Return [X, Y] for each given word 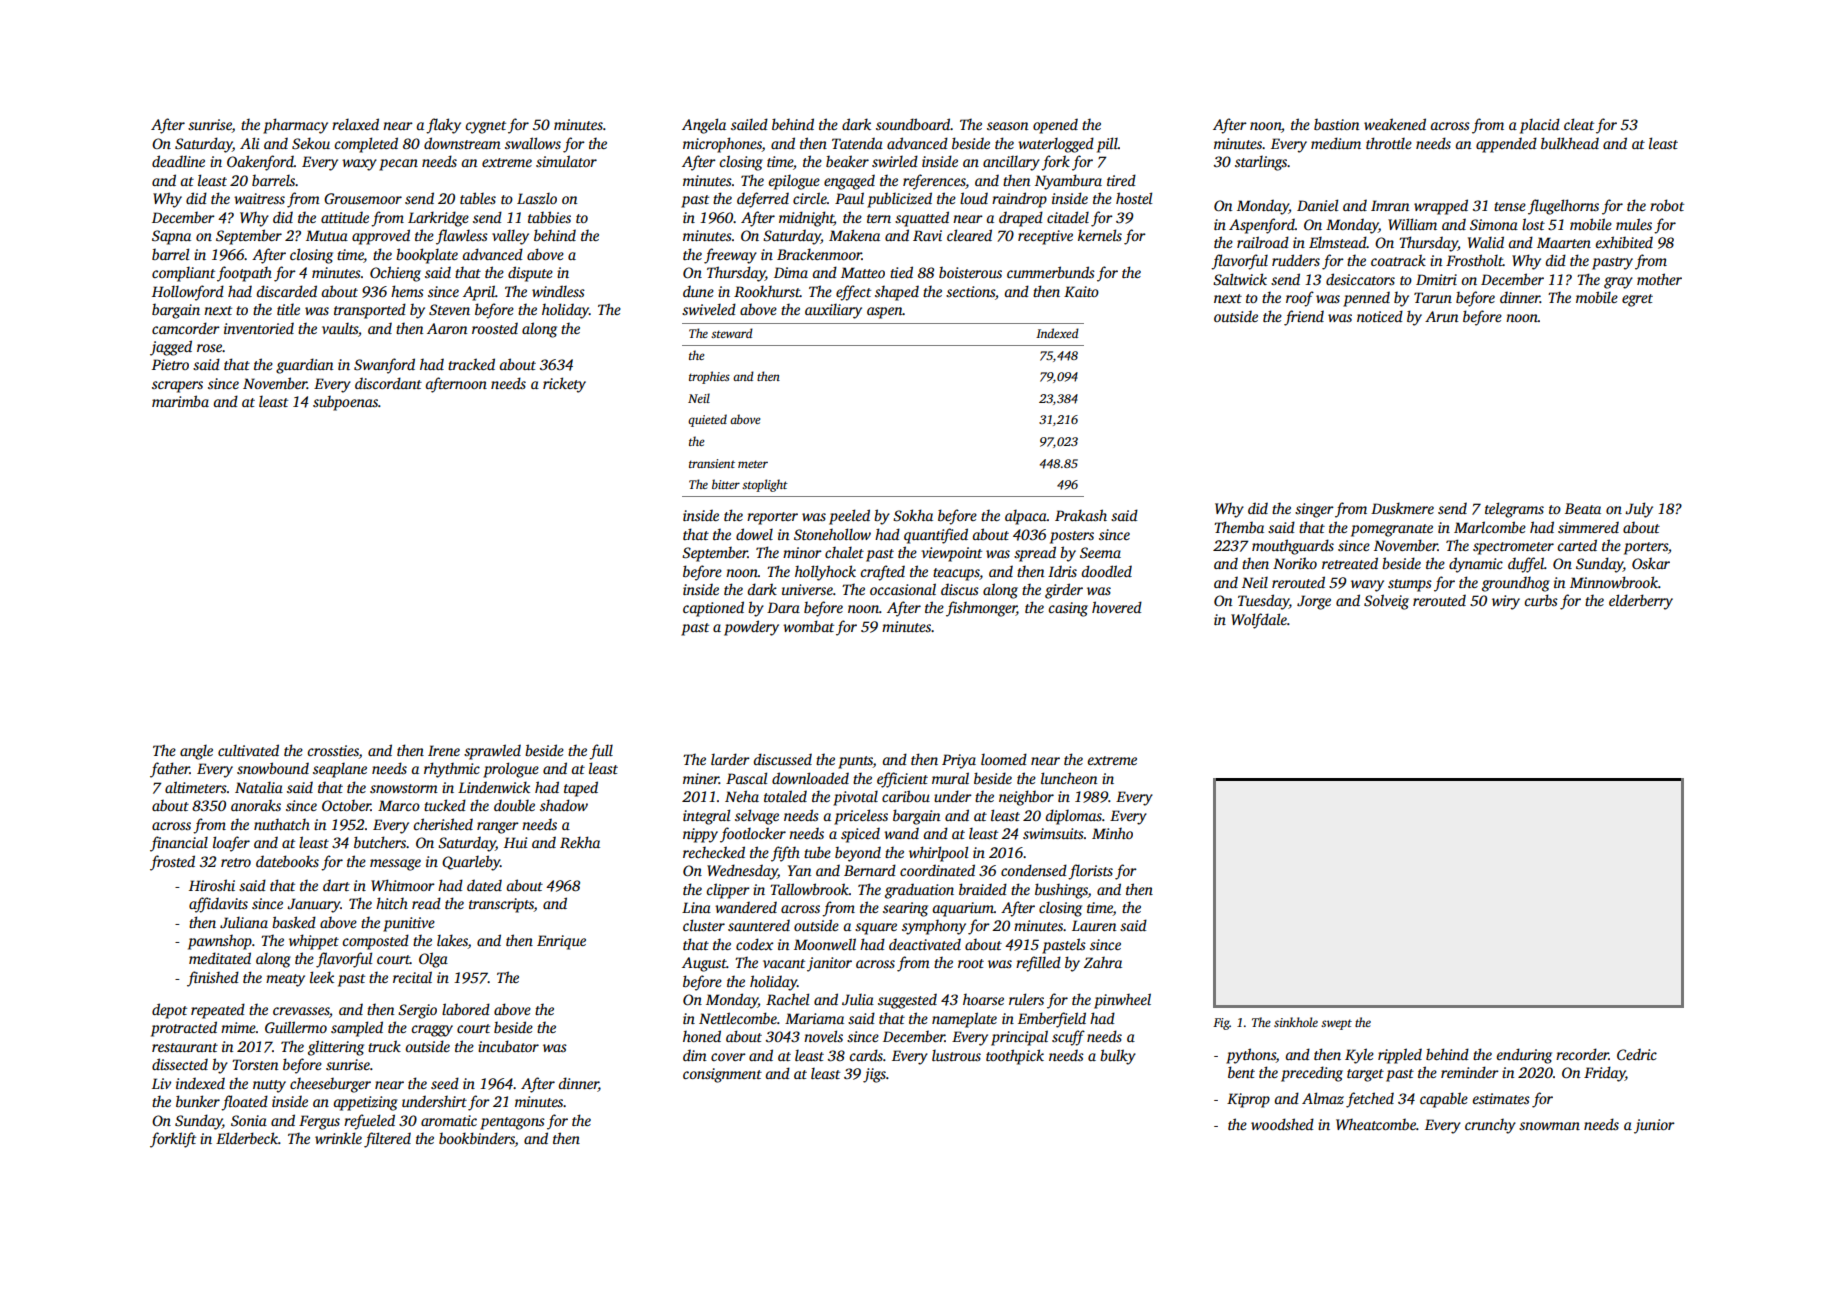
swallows [533, 143]
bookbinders [477, 1139]
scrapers [177, 387]
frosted [172, 863]
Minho [1112, 833]
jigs [874, 1075]
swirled [895, 161]
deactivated [925, 944]
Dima [791, 272]
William [1412, 224]
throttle [1389, 143]
